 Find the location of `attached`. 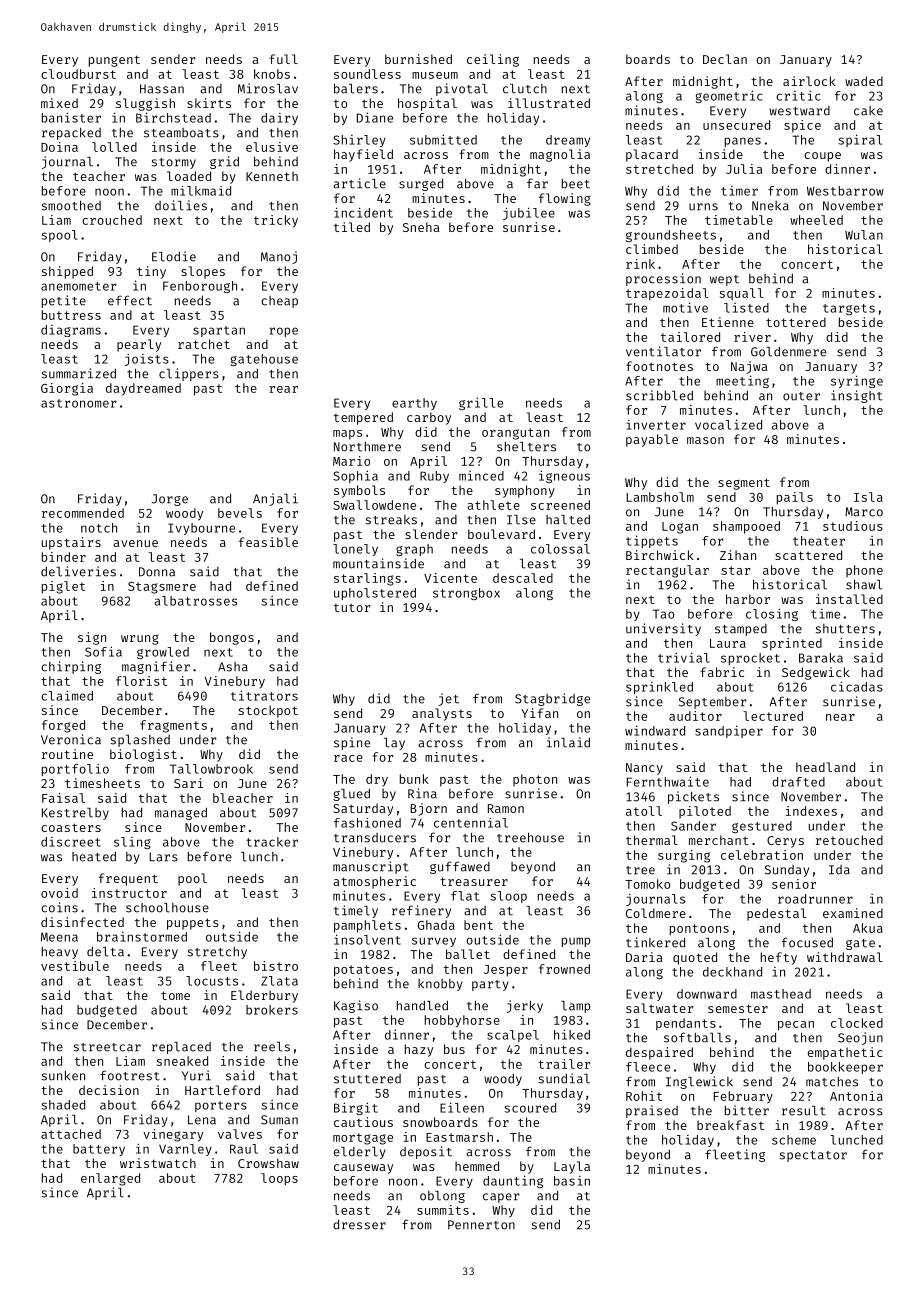

attached is located at coordinates (71, 1134).
